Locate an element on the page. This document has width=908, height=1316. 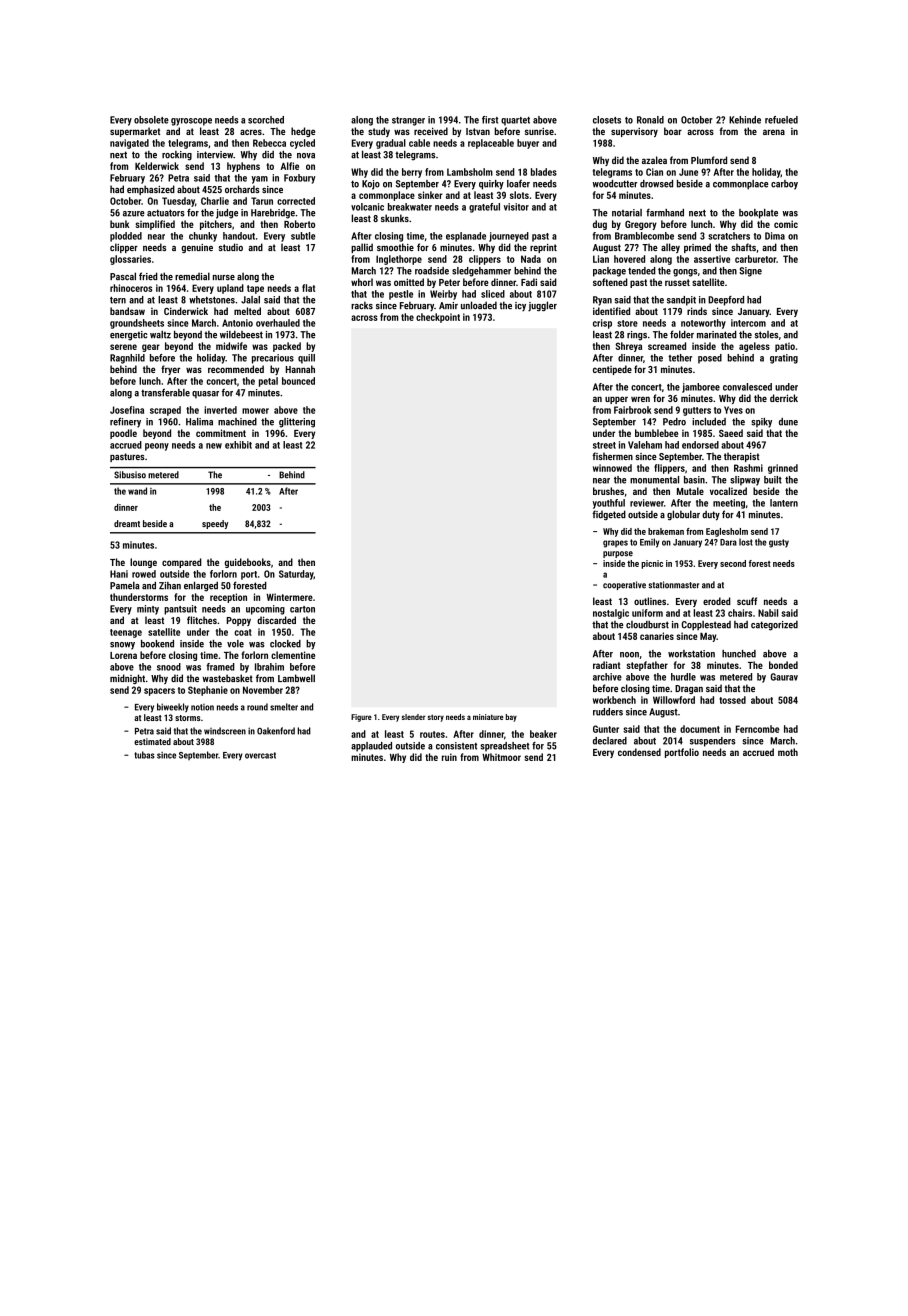
first is located at coordinates (490, 120).
